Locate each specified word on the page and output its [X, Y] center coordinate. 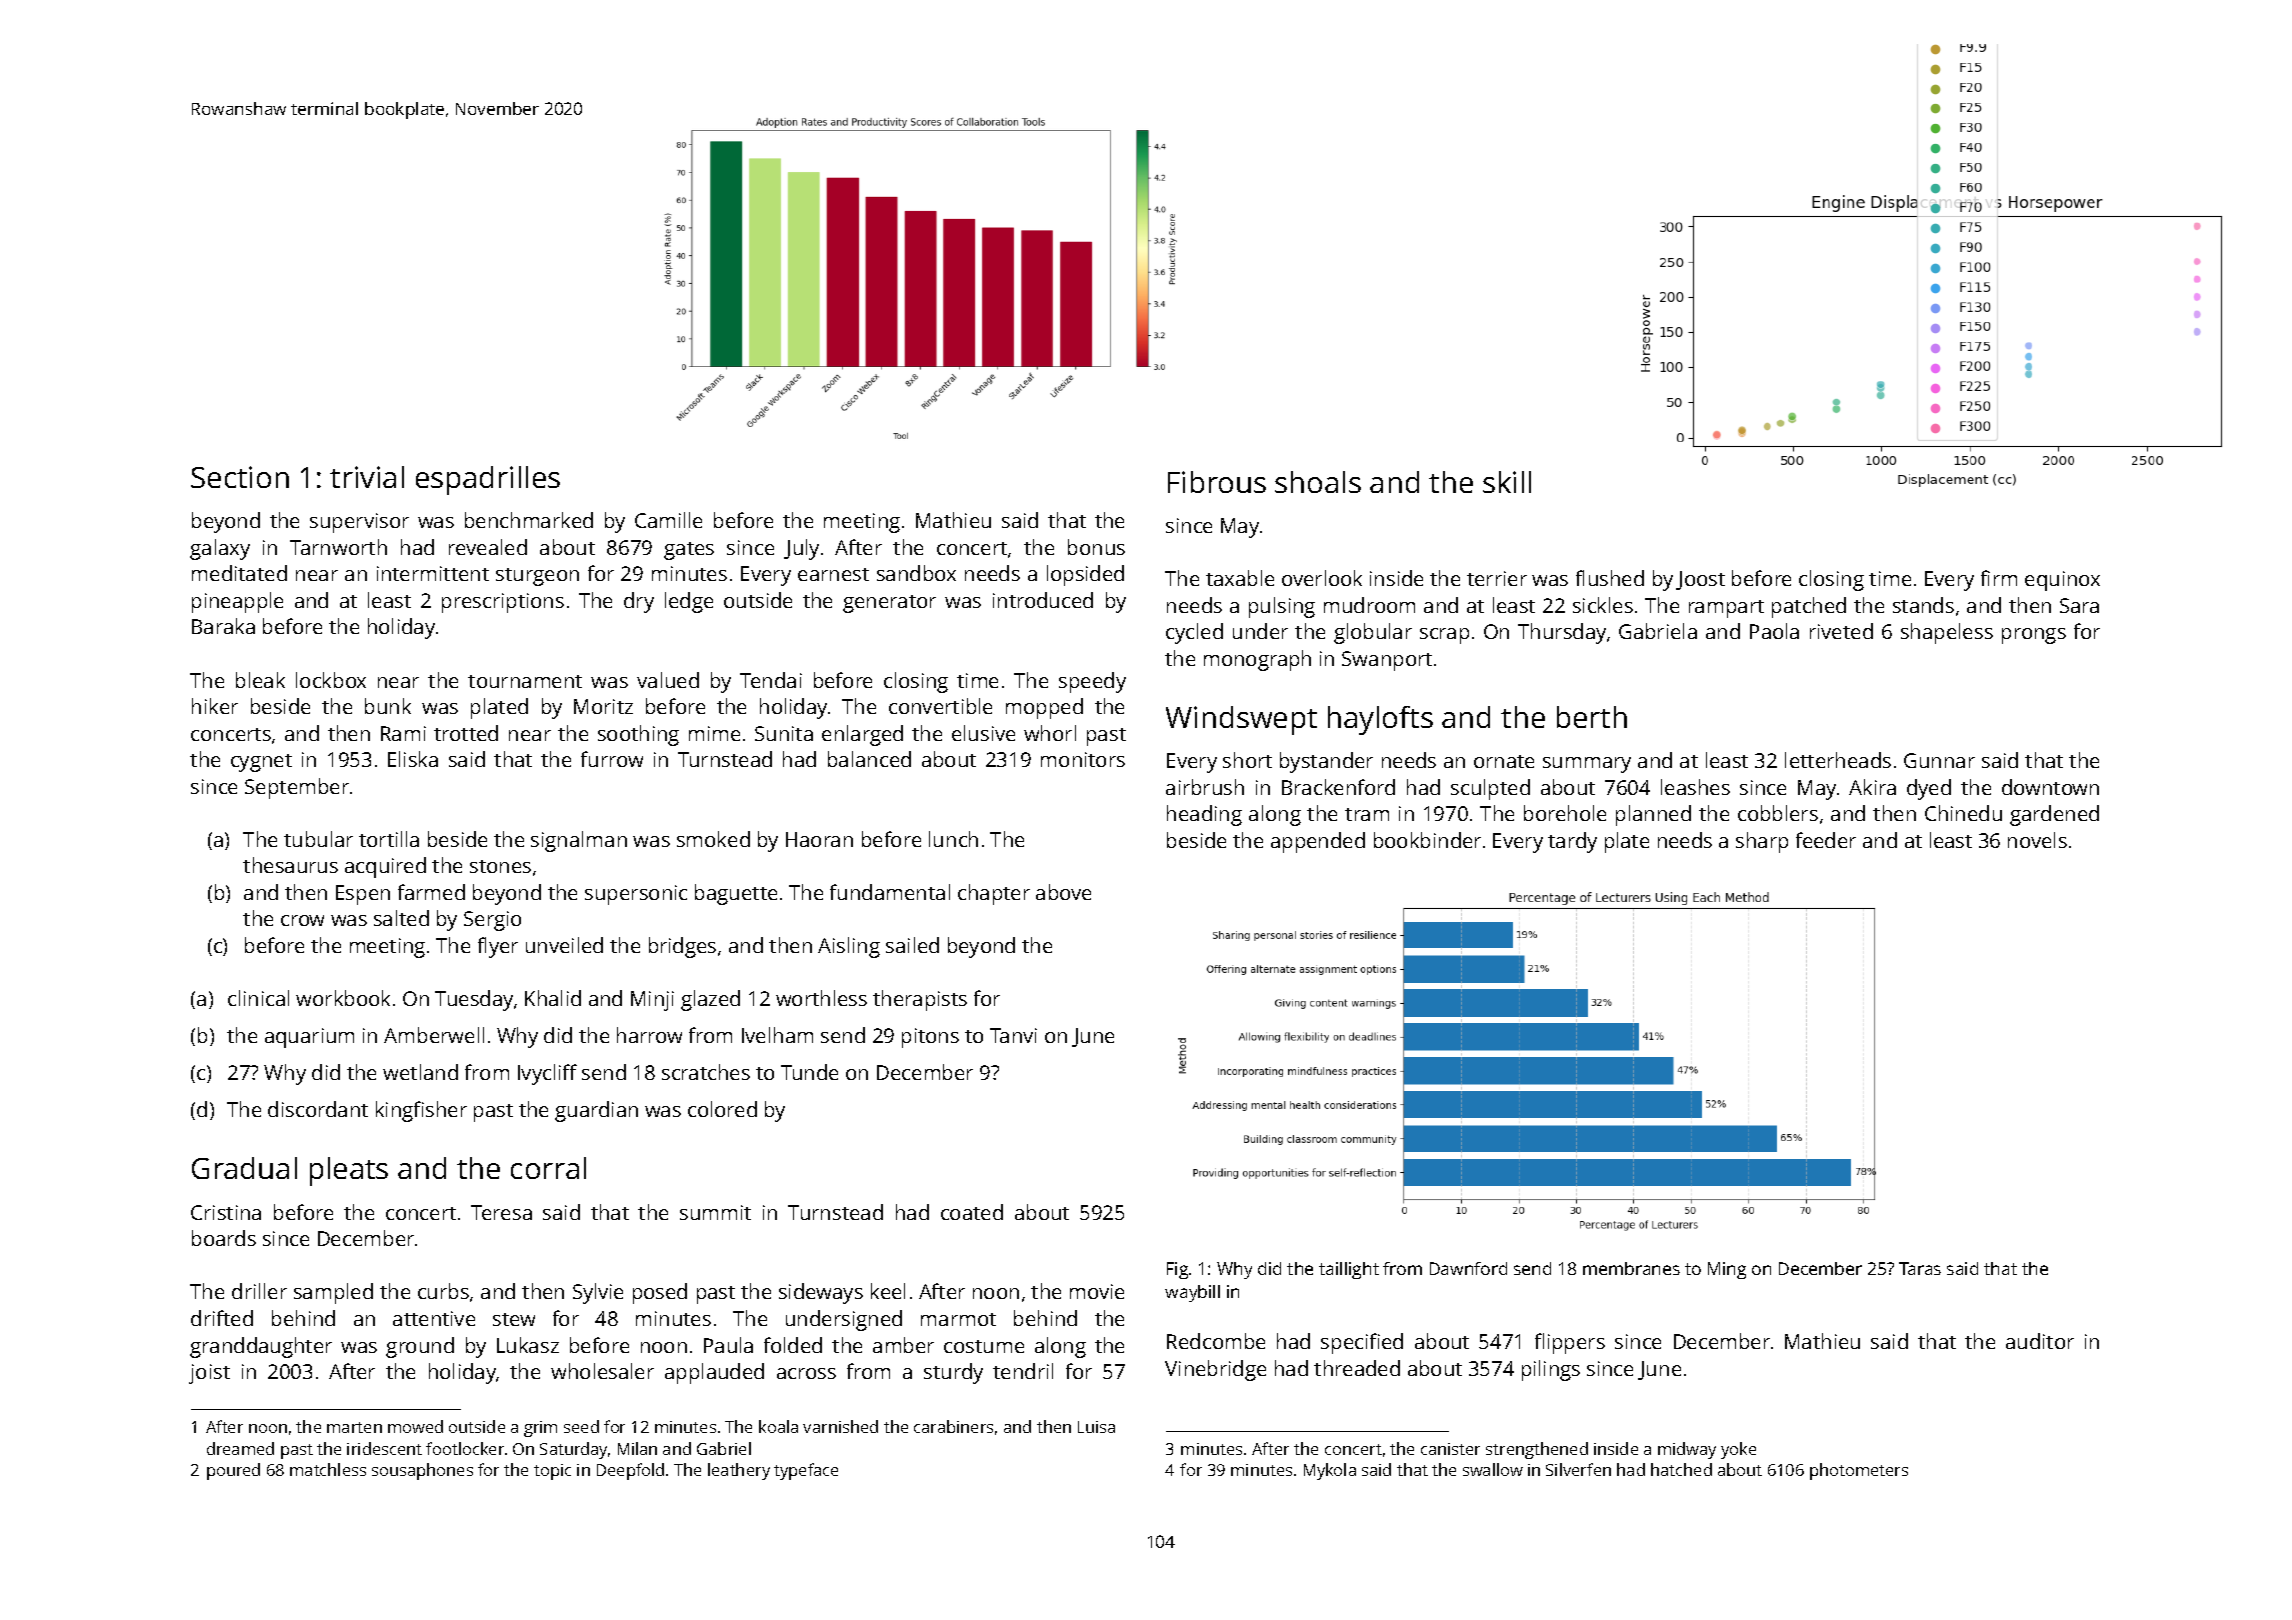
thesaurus [290, 865]
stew [514, 1319]
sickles [1603, 605]
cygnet [261, 763]
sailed [912, 945]
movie [1097, 1291]
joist [209, 1374]
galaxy [220, 549]
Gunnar [1939, 760]
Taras [1920, 1268]
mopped [1044, 708]
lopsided [1085, 575]
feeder [1826, 840]
